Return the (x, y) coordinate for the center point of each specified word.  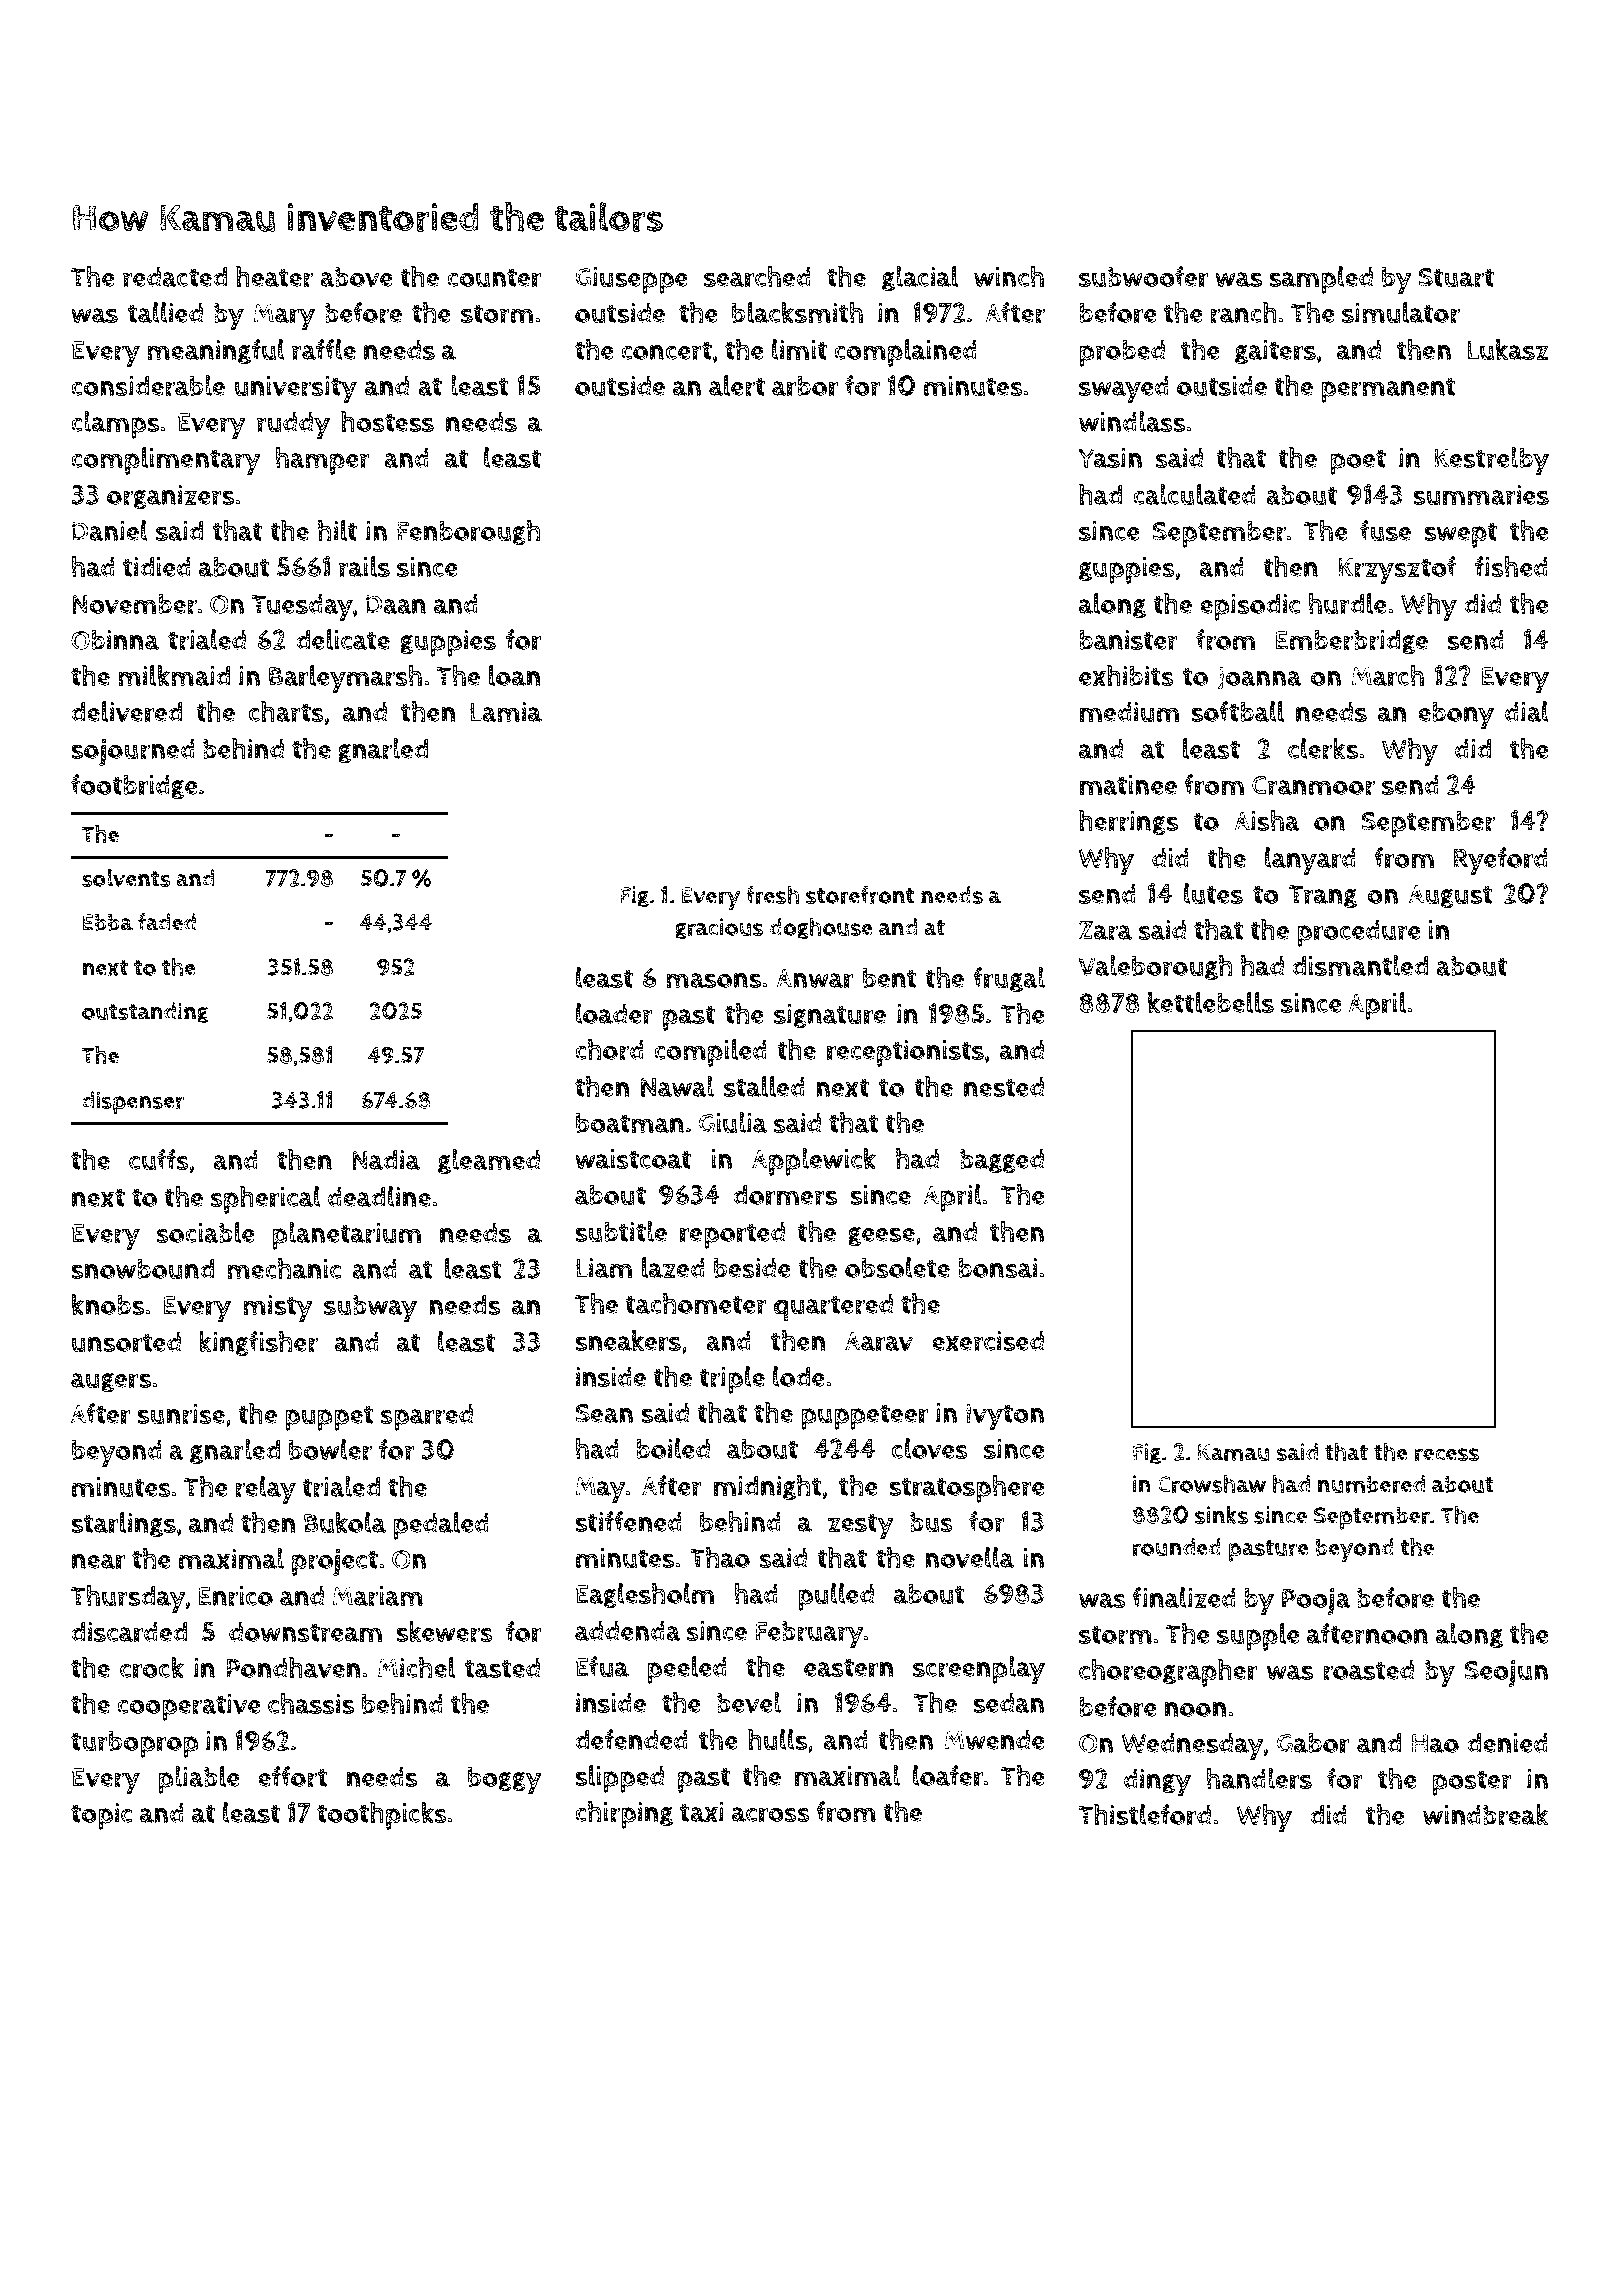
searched (757, 277)
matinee (1128, 785)
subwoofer (1143, 277)
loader (614, 1014)
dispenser (133, 1103)
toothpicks (382, 1816)
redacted (175, 277)
